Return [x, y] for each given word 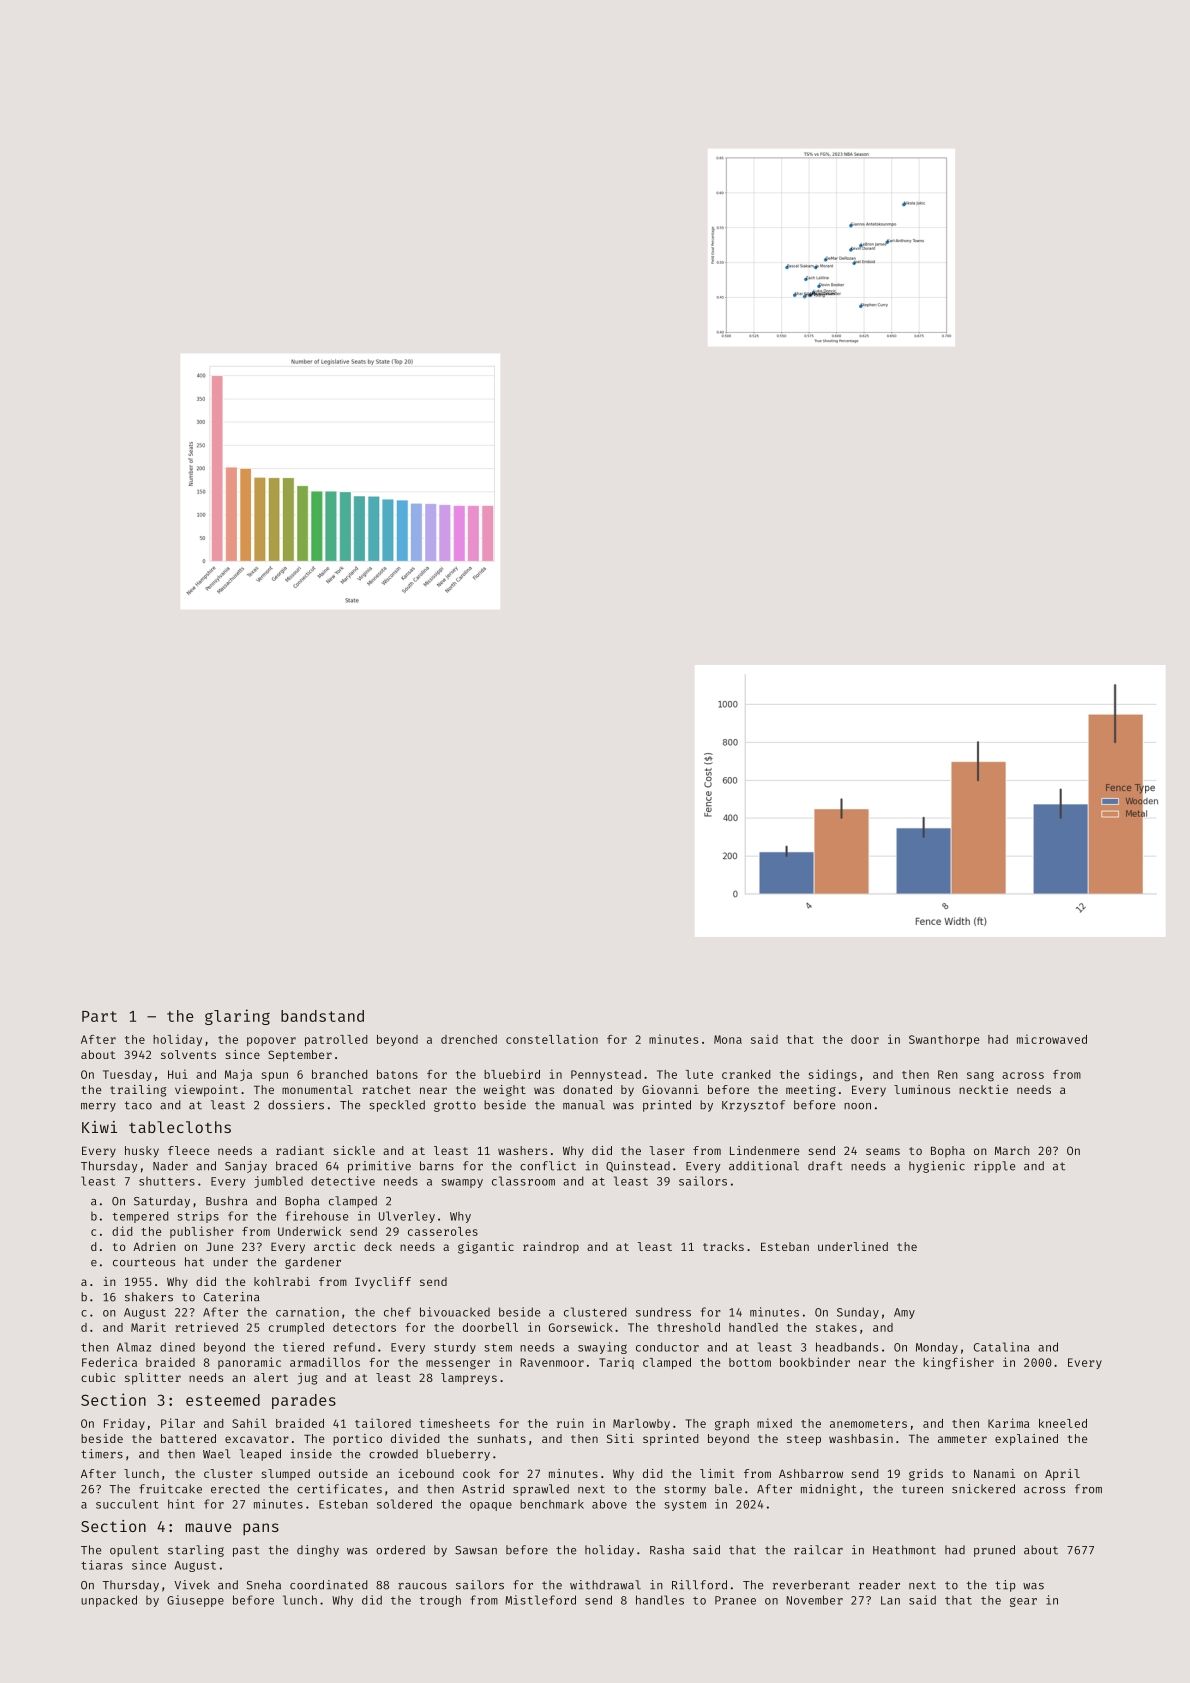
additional [764, 1166]
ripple [994, 1167]
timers [102, 1454]
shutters [167, 1181]
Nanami [994, 1473]
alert [271, 1377]
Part [99, 1016]
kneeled [1063, 1423]
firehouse [317, 1216]
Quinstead [638, 1166]
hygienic [937, 1167]
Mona [728, 1039]
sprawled [541, 1490]
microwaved [1052, 1039]
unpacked [109, 1601]
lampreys [469, 1379]
